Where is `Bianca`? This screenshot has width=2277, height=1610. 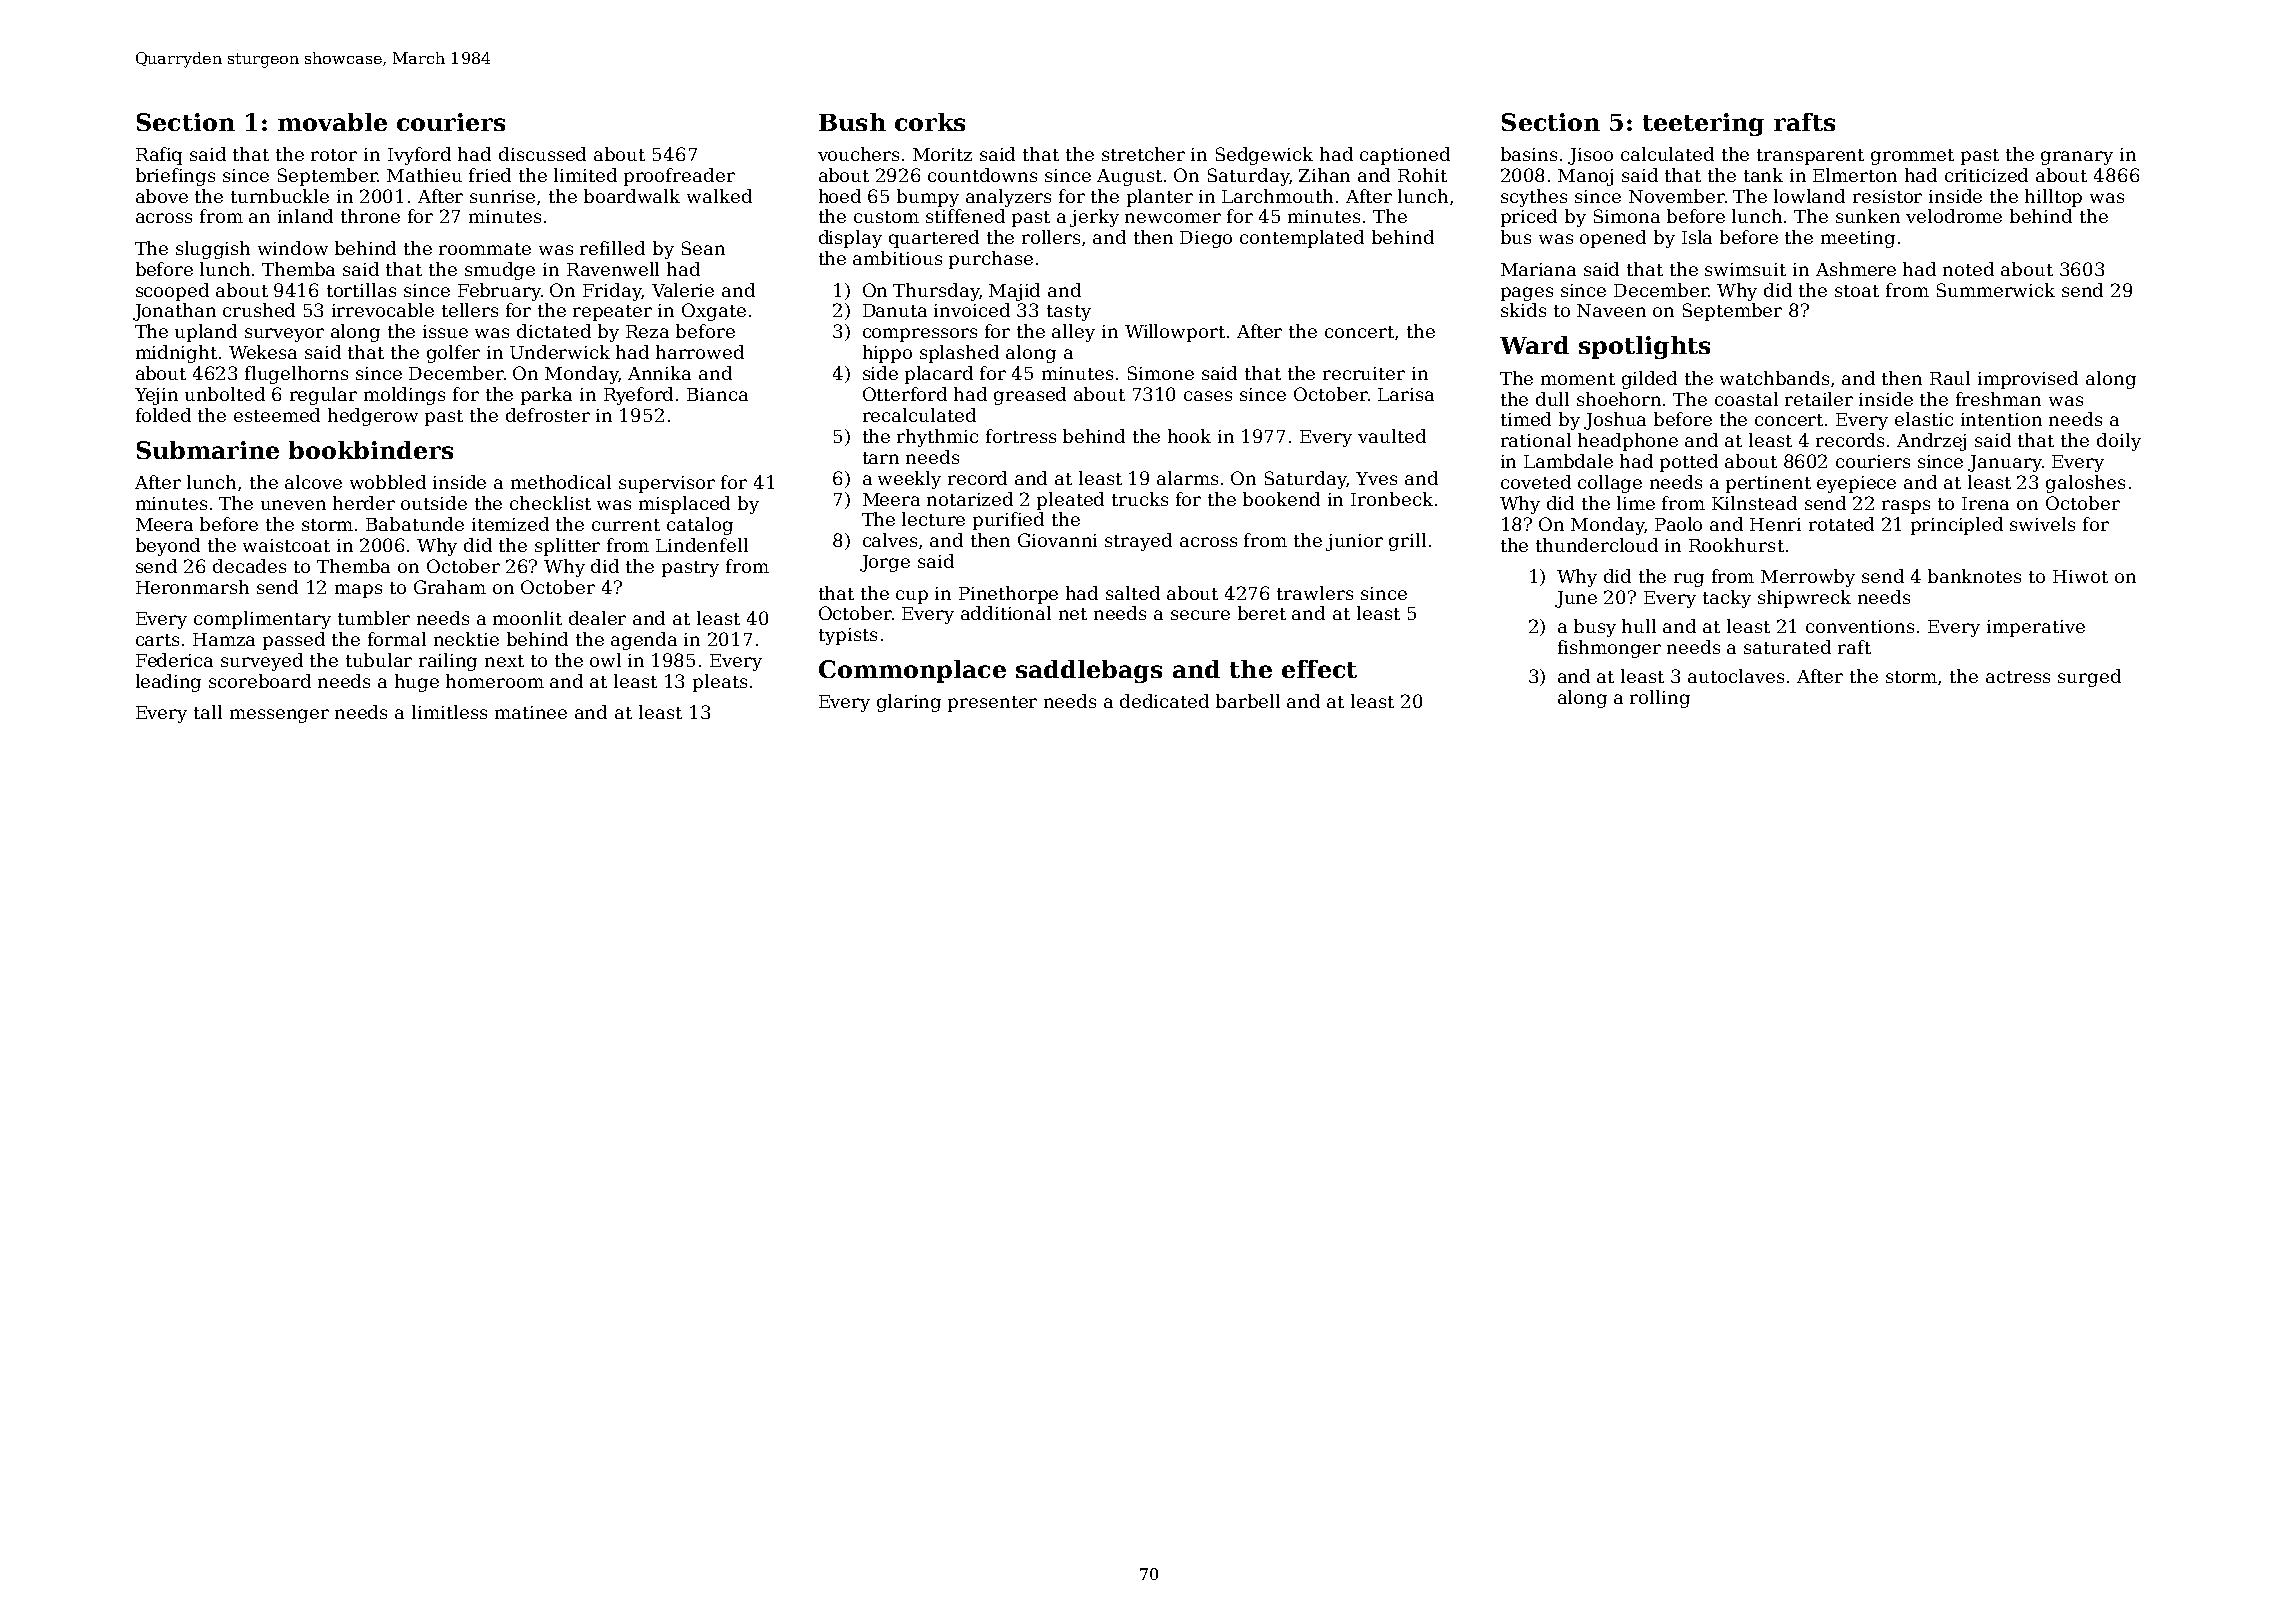
Bianca is located at coordinates (717, 394).
